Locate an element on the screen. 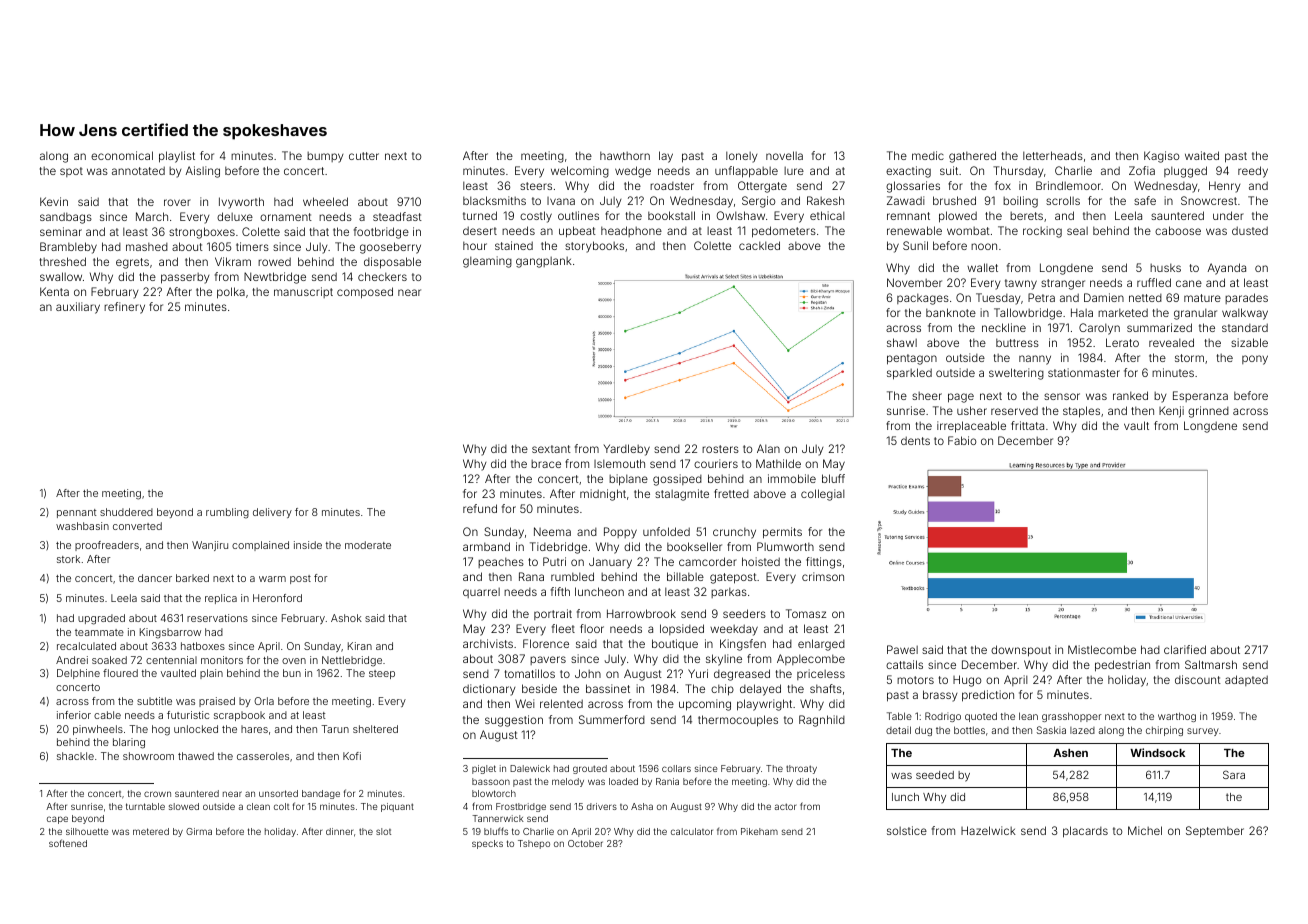 Image resolution: width=1308 pixels, height=924 pixels. Ivana is located at coordinates (561, 201).
